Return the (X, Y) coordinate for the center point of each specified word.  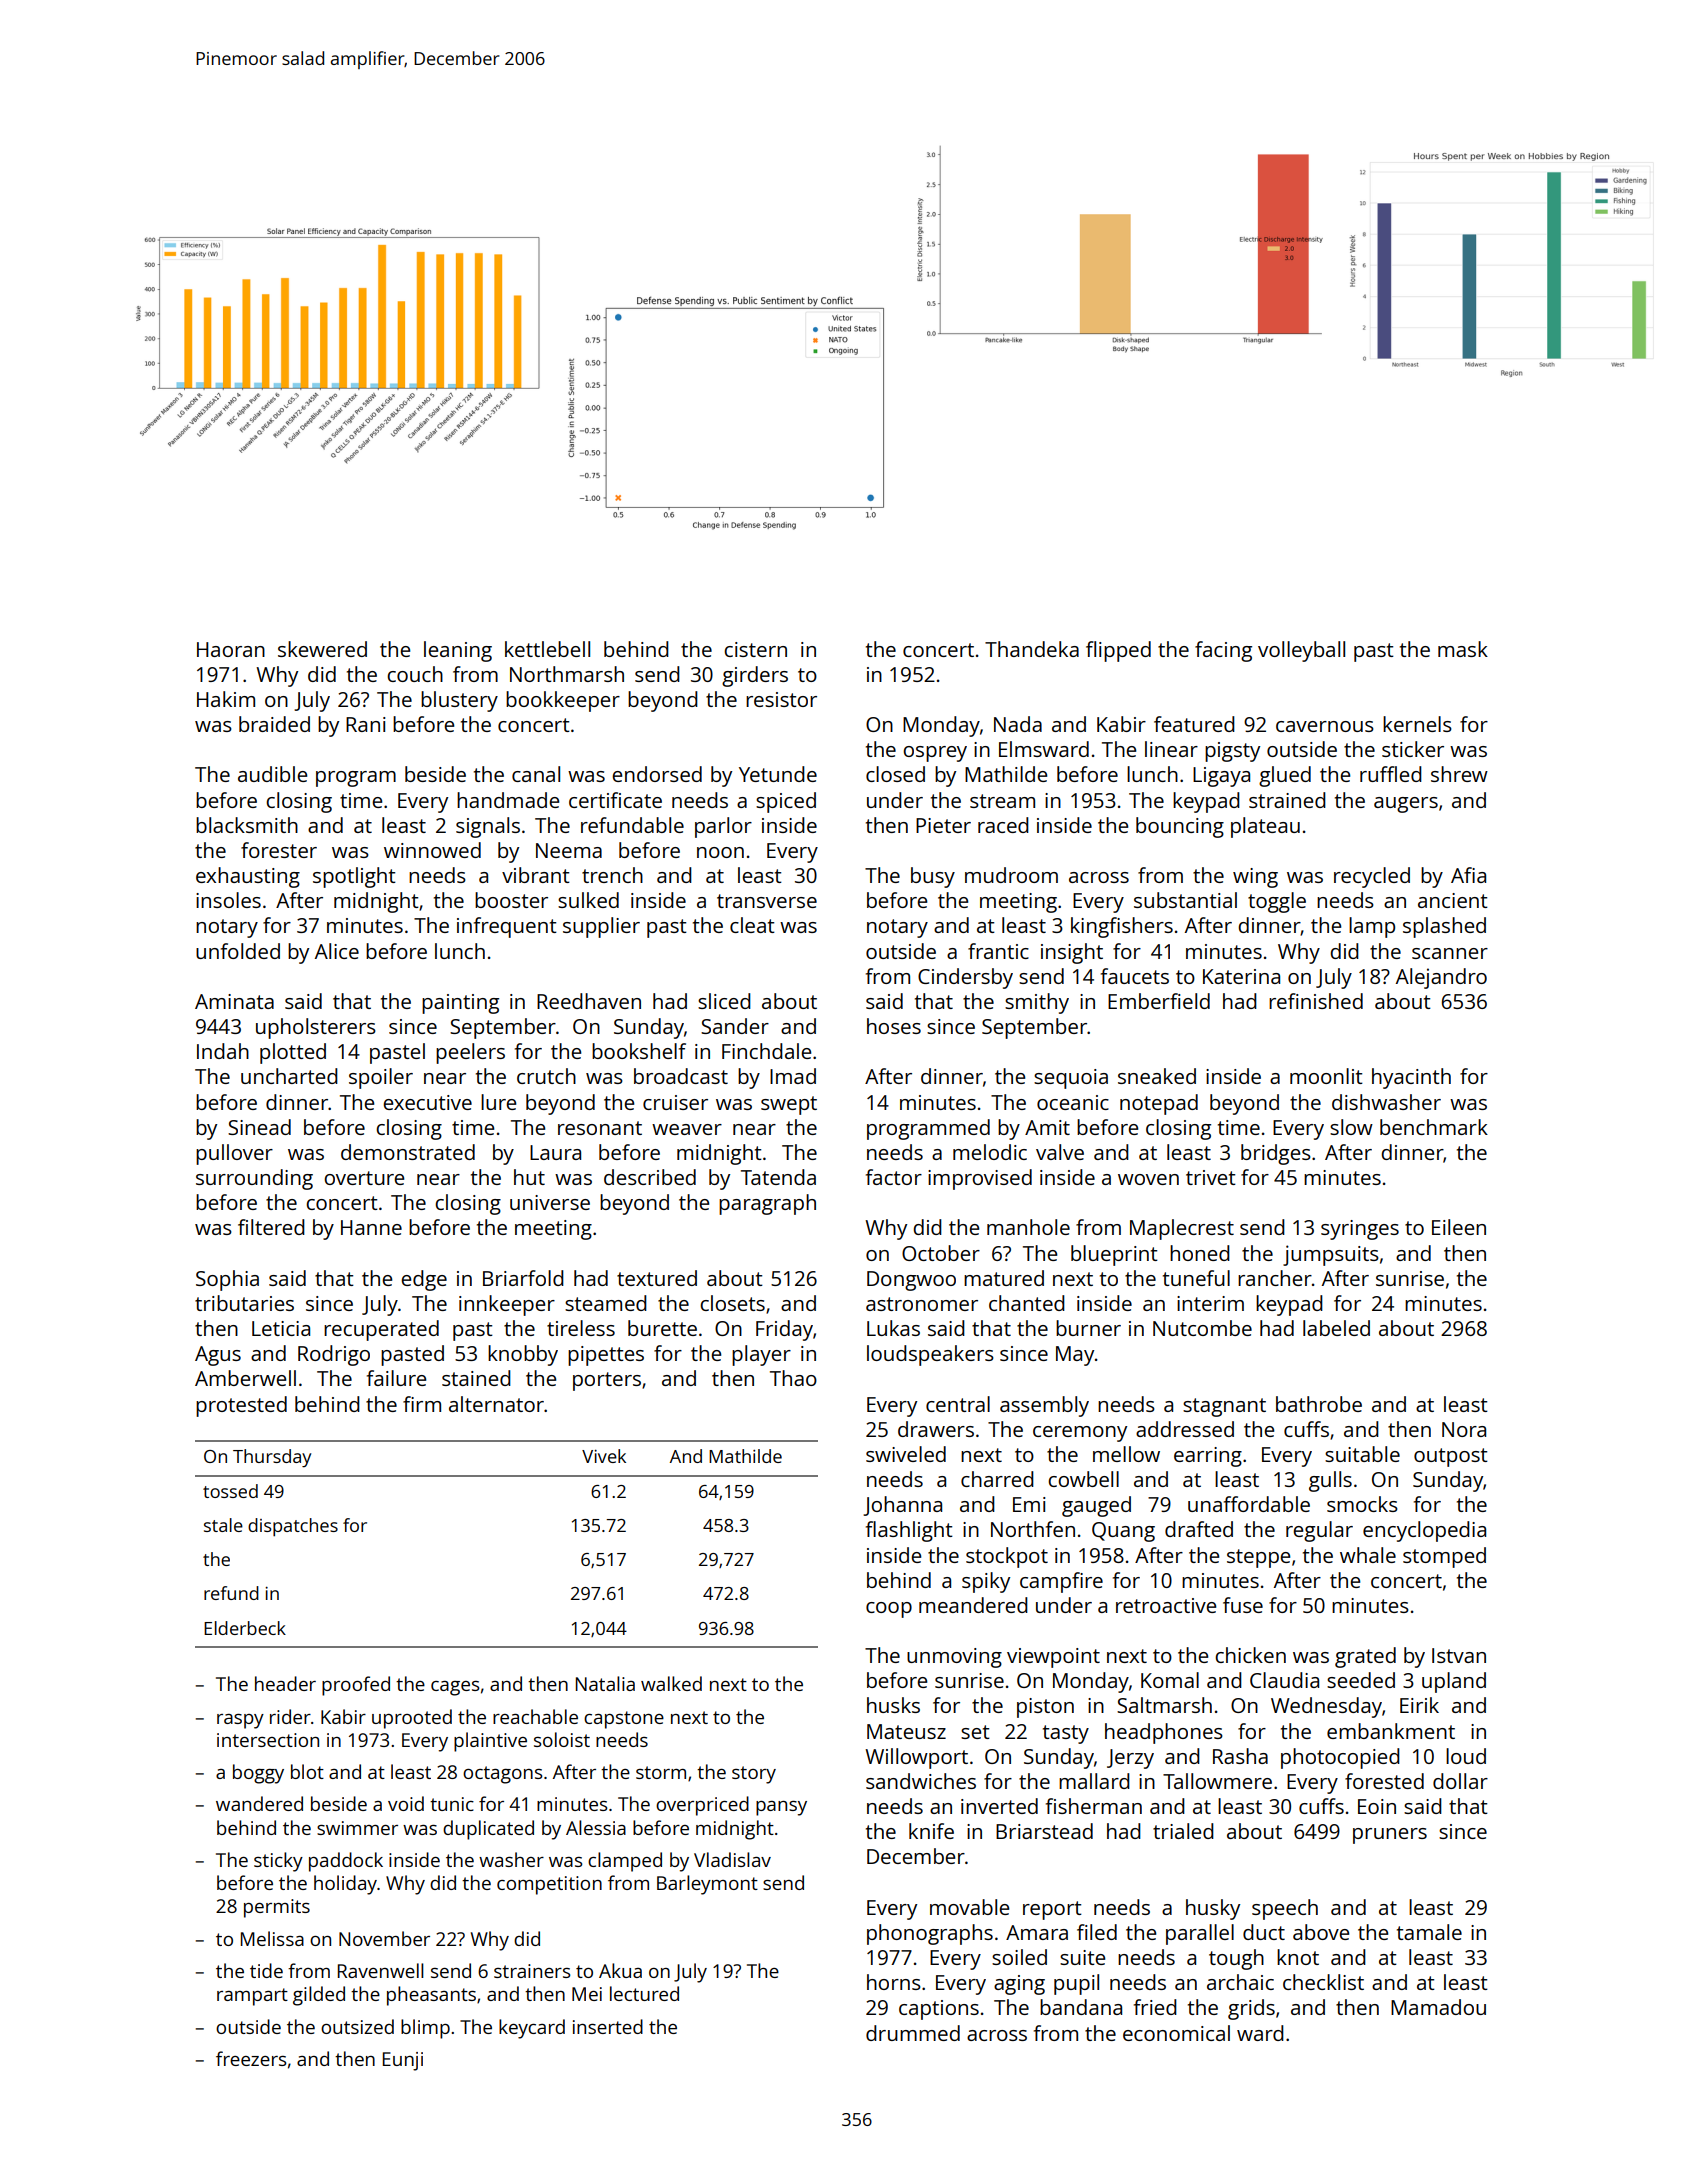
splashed (1444, 927)
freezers (251, 2058)
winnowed (432, 850)
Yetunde (778, 774)
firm (422, 1404)
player (761, 1355)
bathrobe (1319, 1404)
